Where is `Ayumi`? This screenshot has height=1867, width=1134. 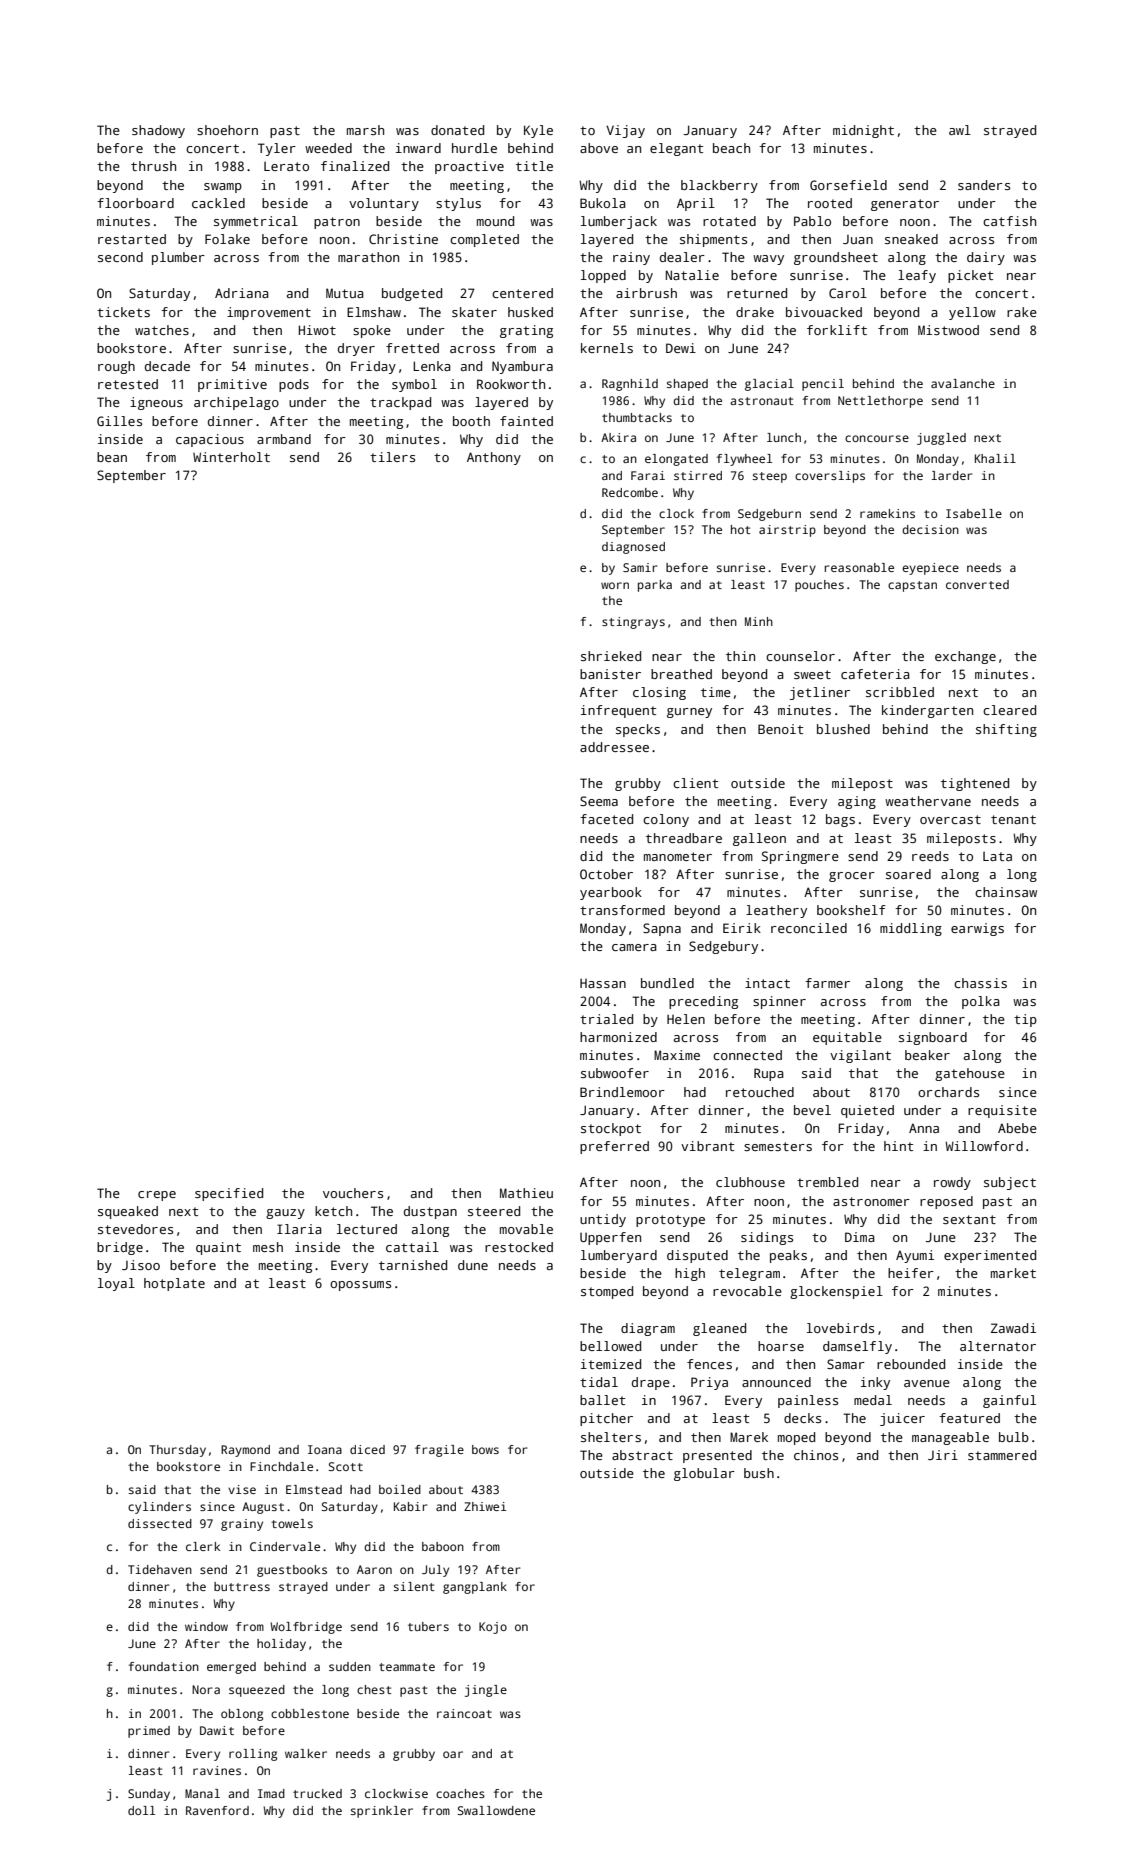
Ayumi is located at coordinates (915, 1256).
